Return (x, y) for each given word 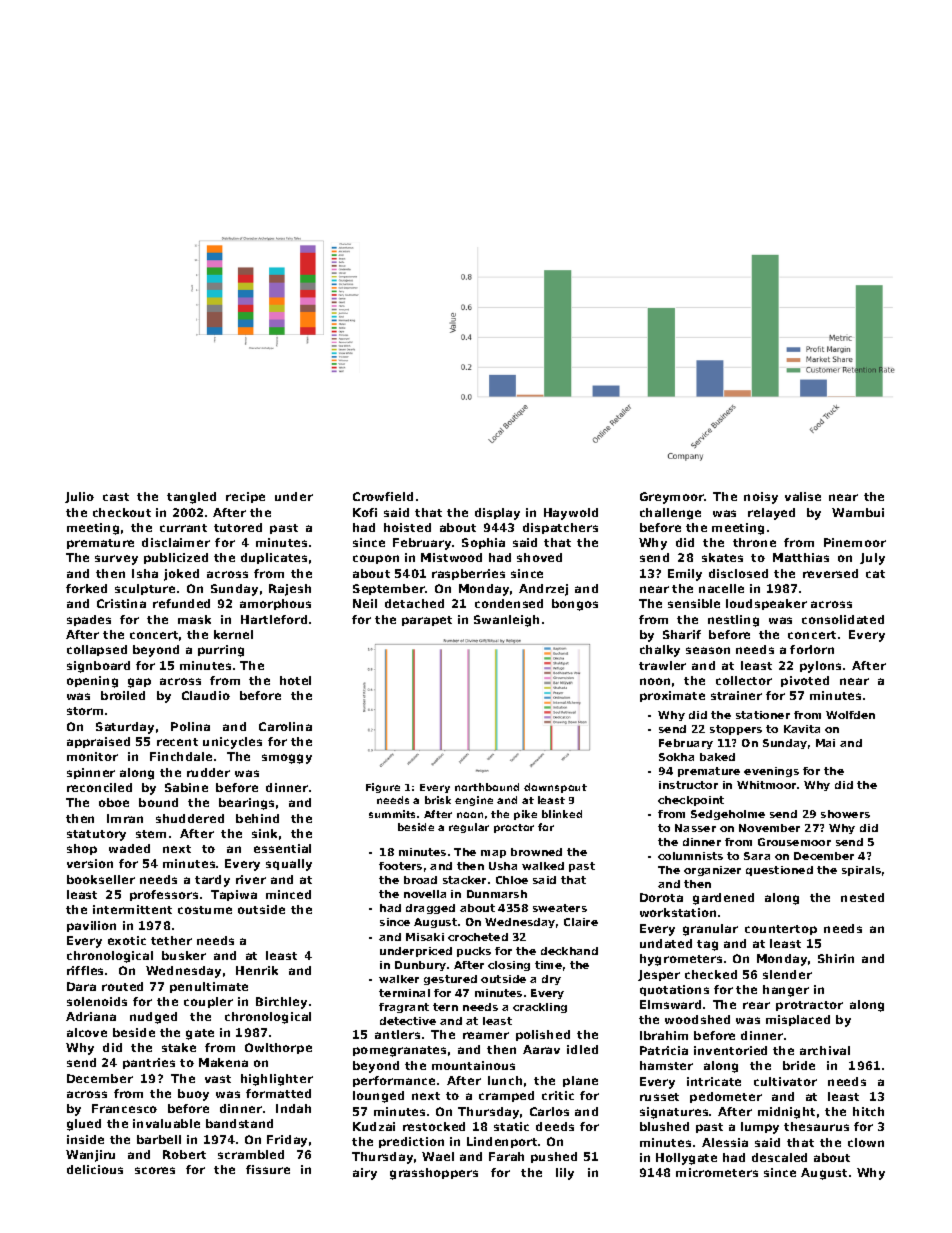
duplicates (274, 558)
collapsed (97, 650)
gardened (723, 899)
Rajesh (290, 590)
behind (257, 818)
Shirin (836, 958)
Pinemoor (855, 542)
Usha (503, 866)
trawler (662, 665)
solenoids (97, 1001)
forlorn (812, 649)
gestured (450, 980)
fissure (268, 1169)
